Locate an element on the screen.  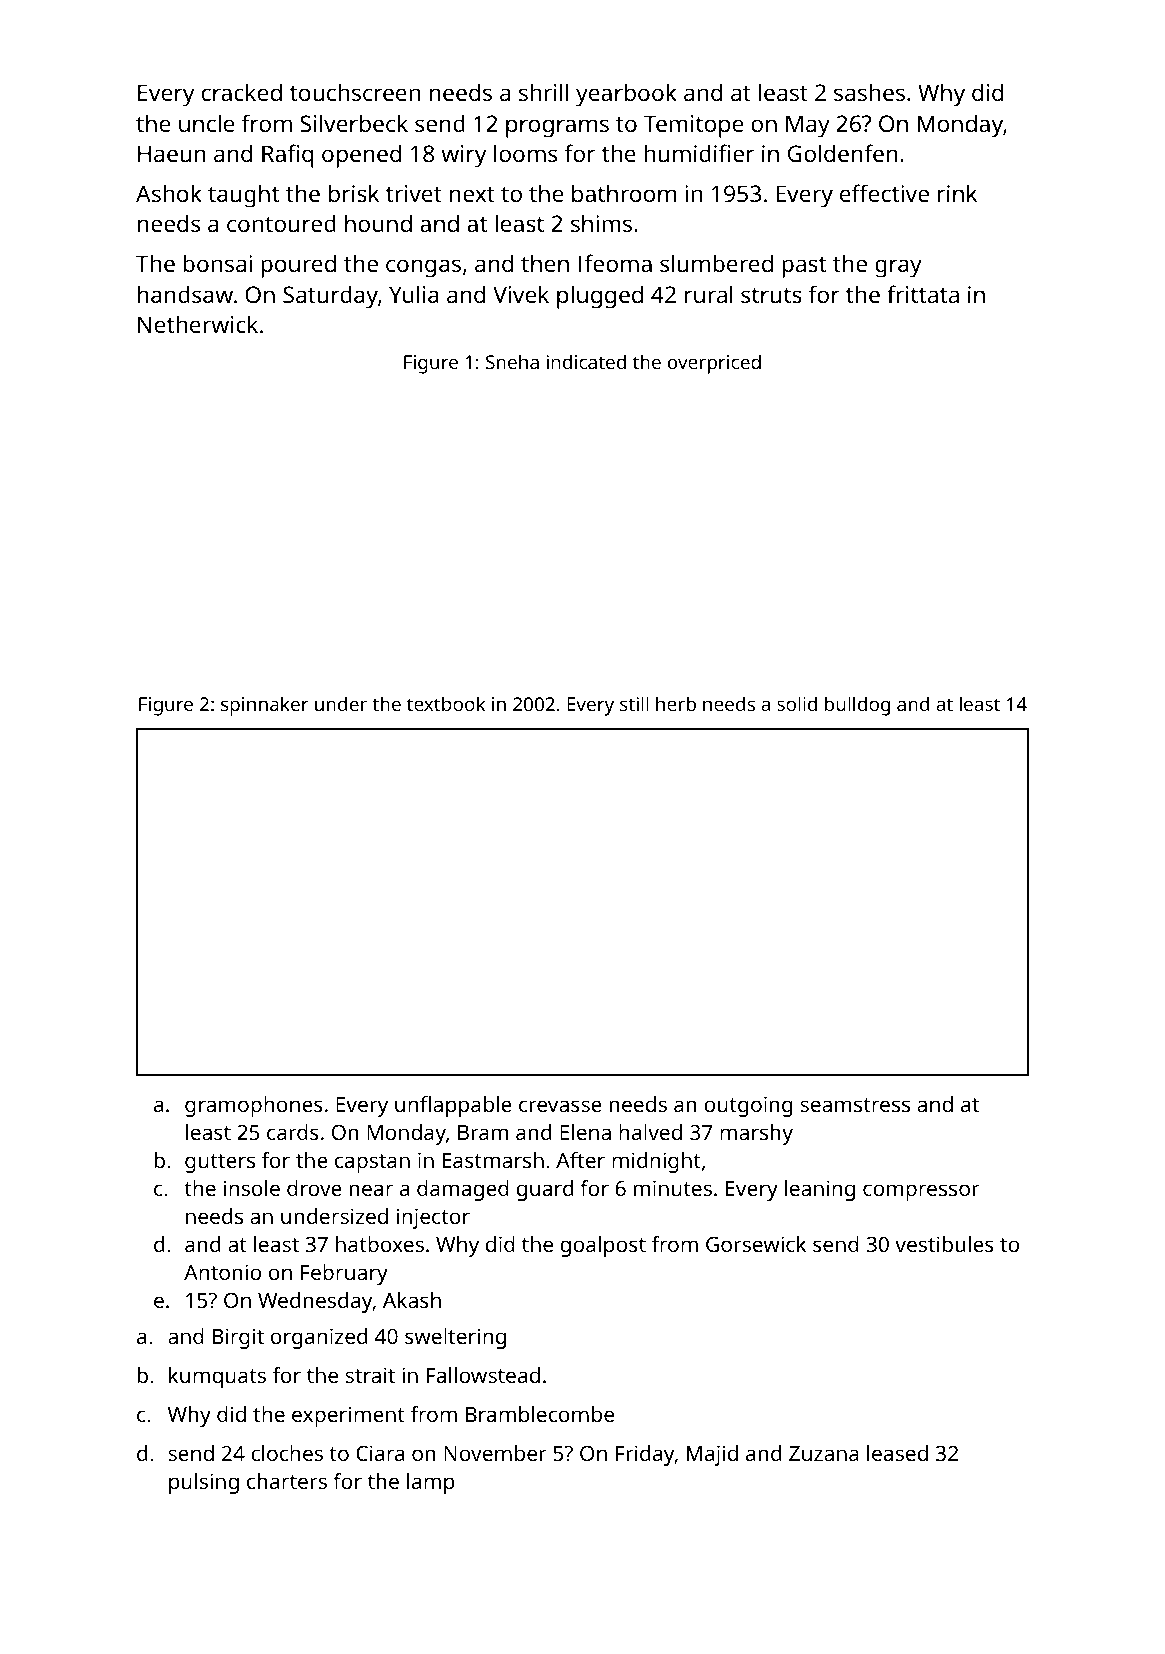
herb is located at coordinates (676, 703).
